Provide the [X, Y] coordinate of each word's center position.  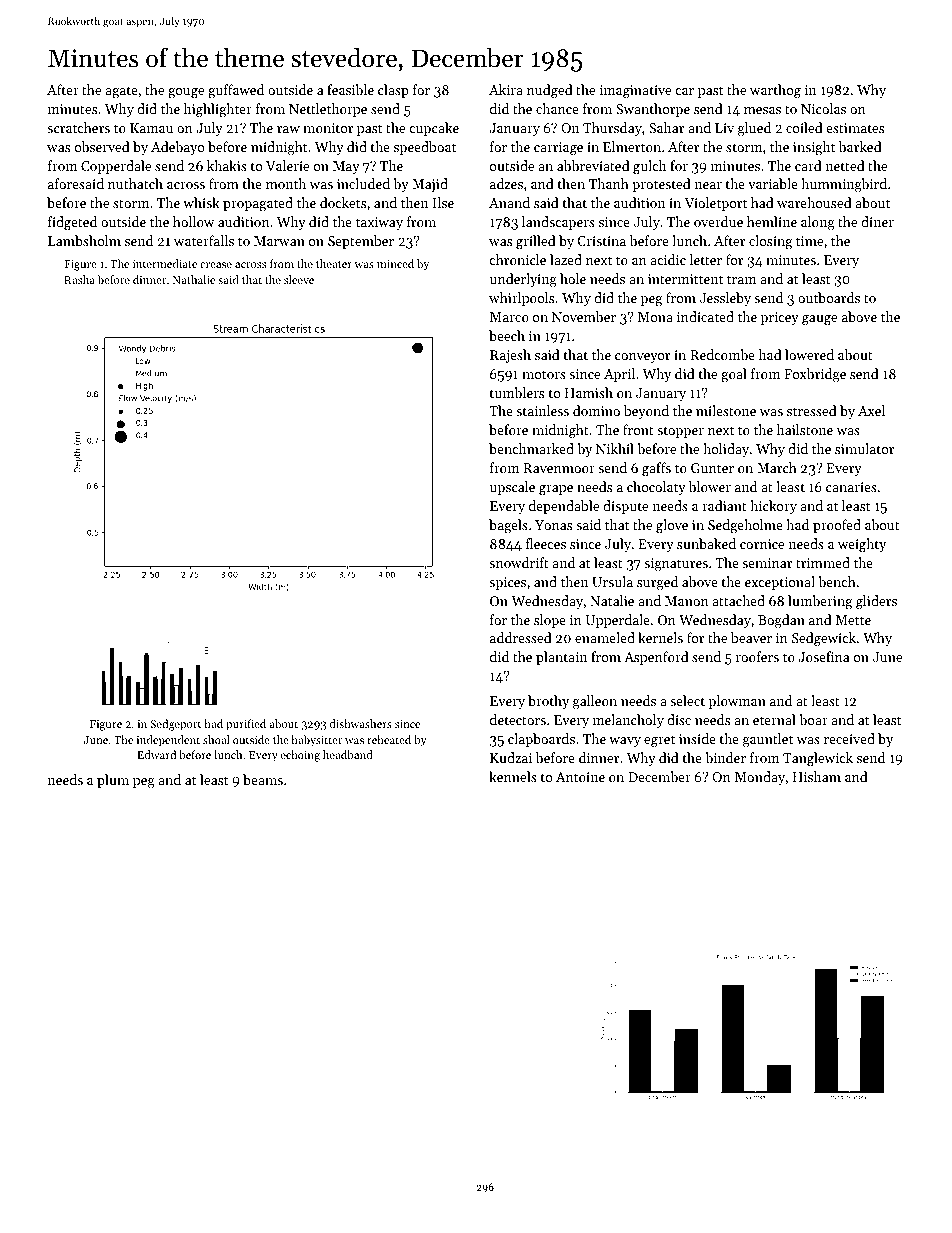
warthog [775, 91]
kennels [513, 776]
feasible [350, 89]
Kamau [151, 128]
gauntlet [768, 740]
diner [877, 221]
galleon [595, 702]
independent [168, 741]
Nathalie [194, 279]
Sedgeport [175, 725]
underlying [523, 280]
